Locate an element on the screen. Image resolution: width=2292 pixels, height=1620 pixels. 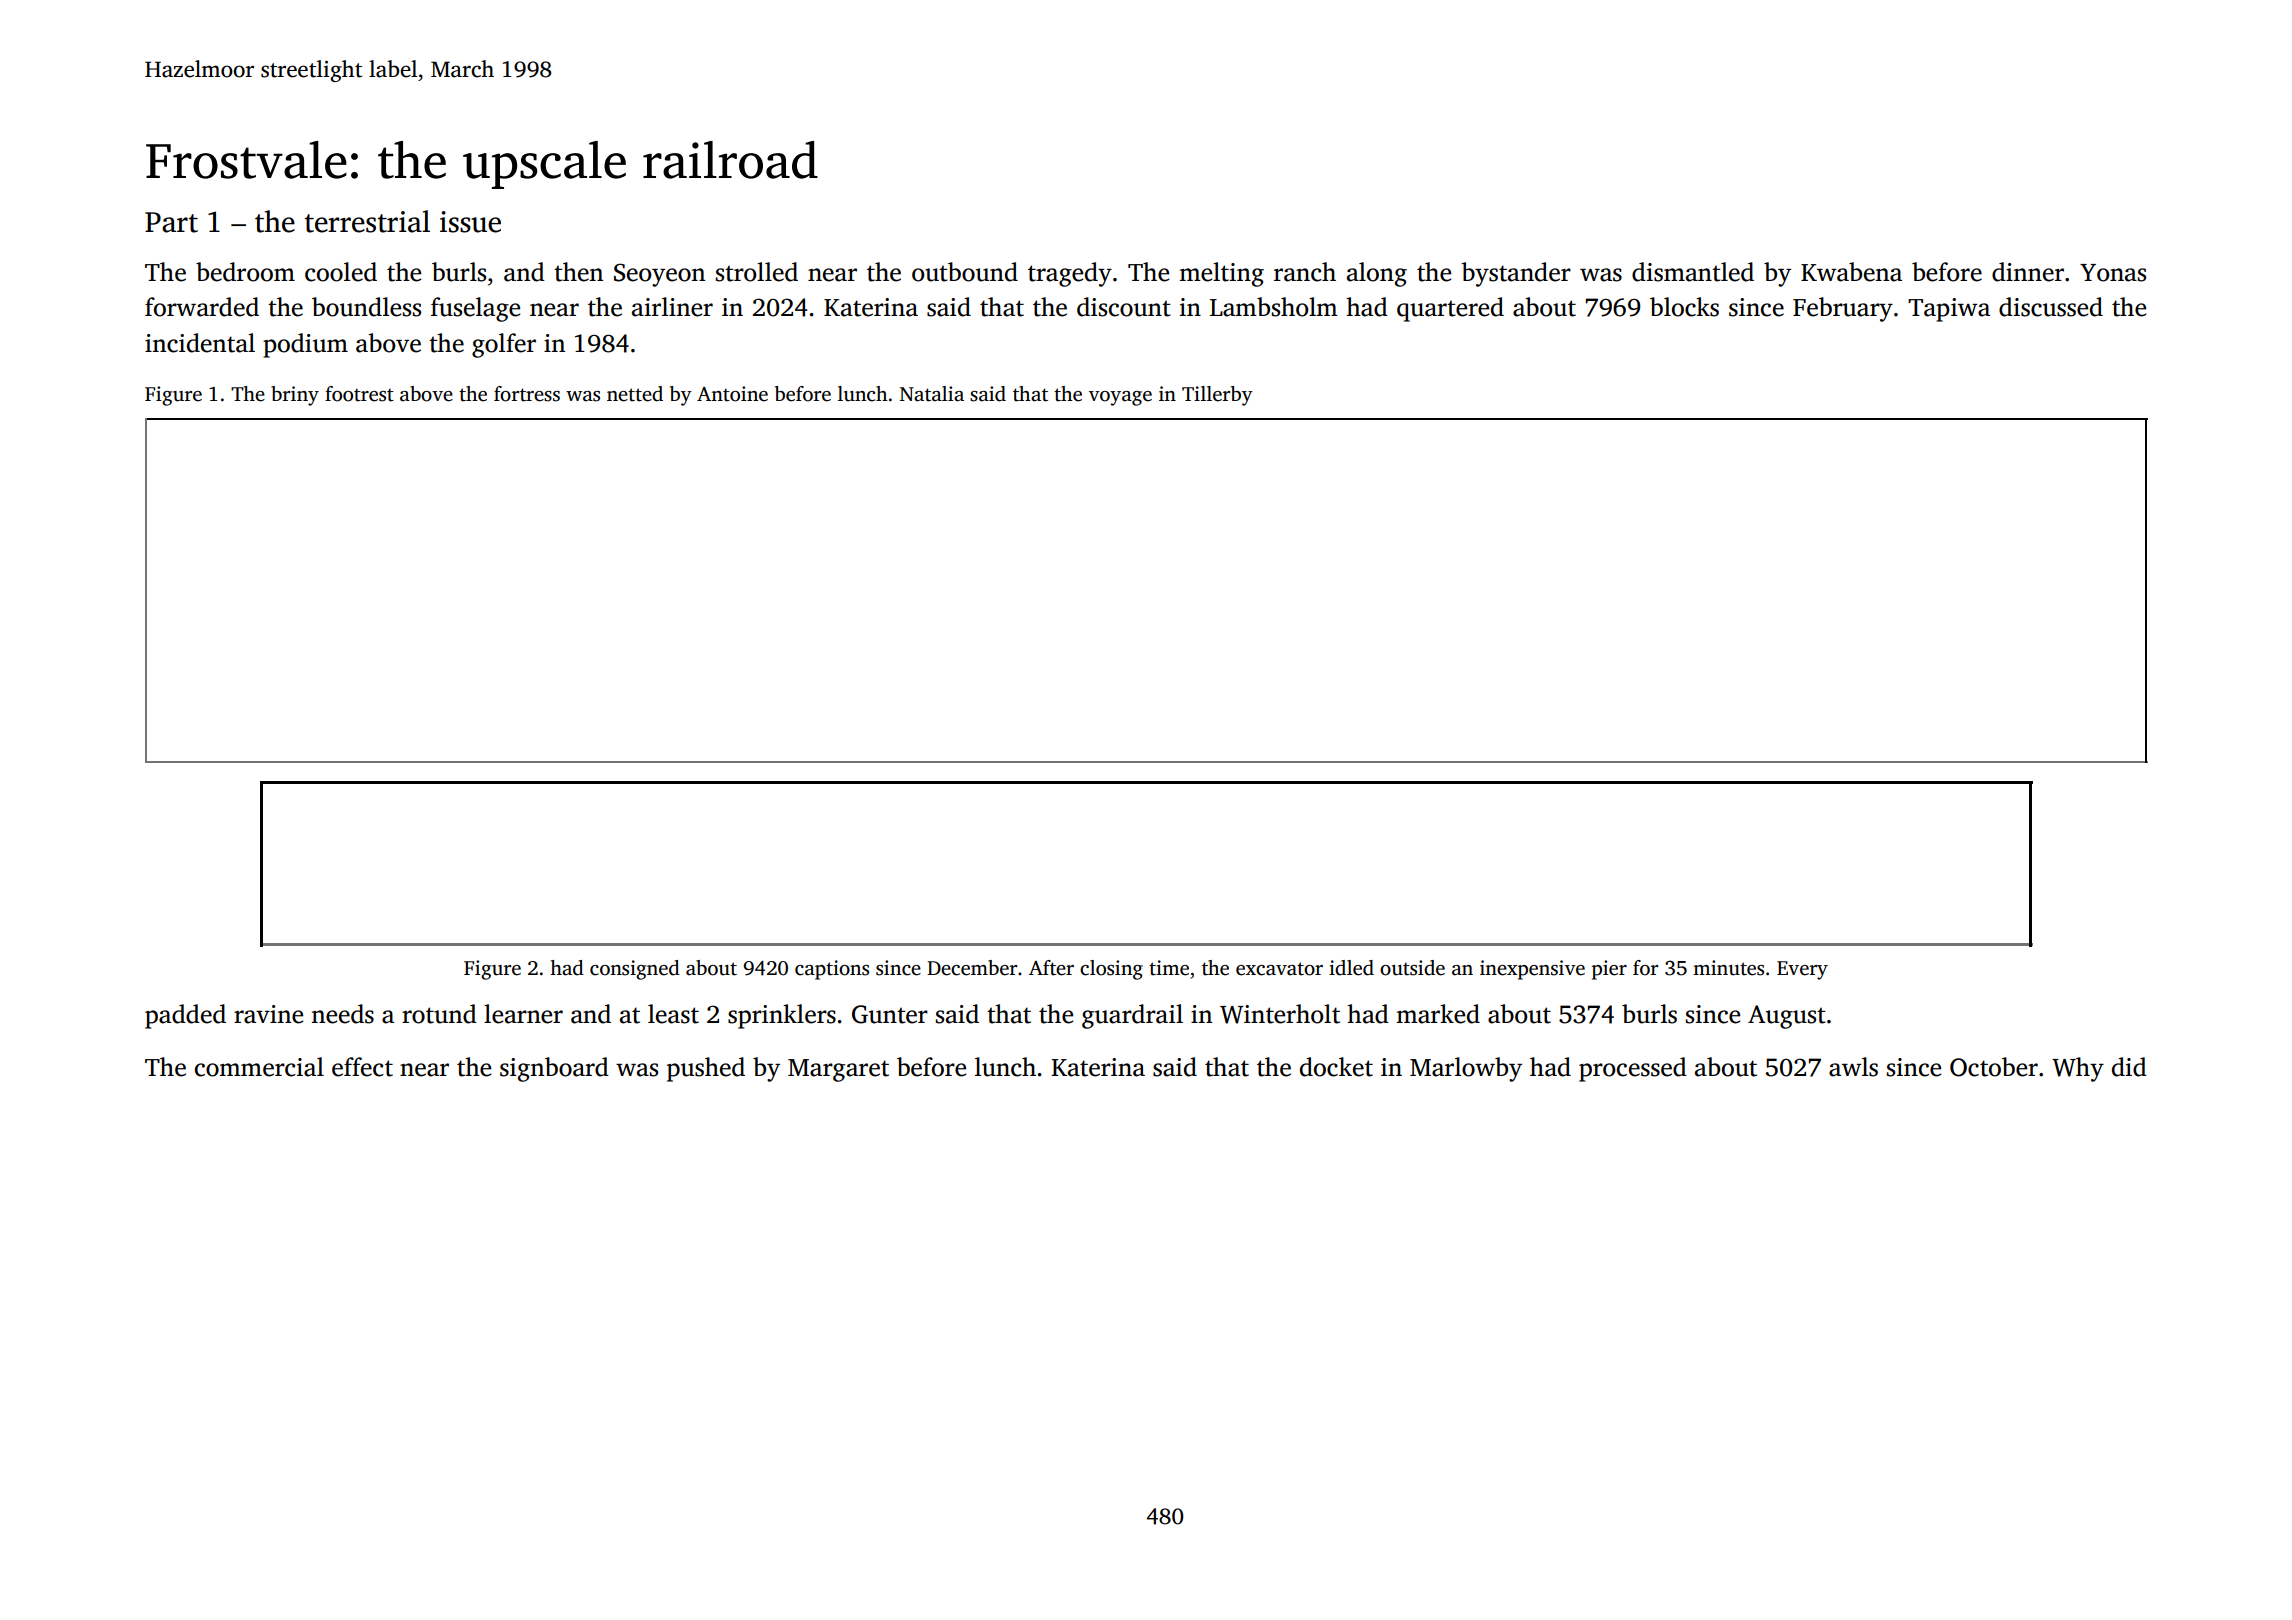
consigned is located at coordinates (635, 970).
